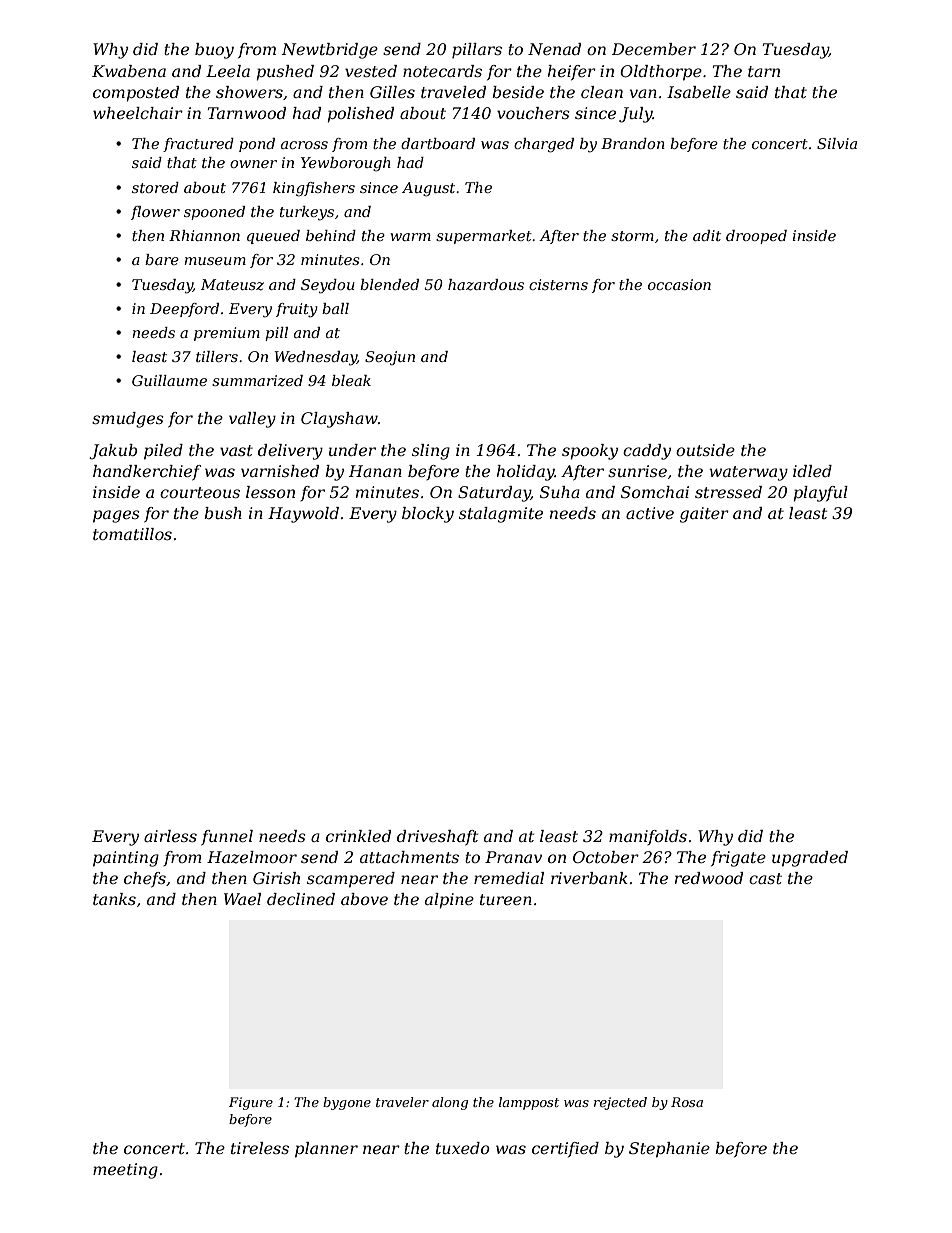  What do you see at coordinates (170, 836) in the screenshot?
I see `airless` at bounding box center [170, 836].
